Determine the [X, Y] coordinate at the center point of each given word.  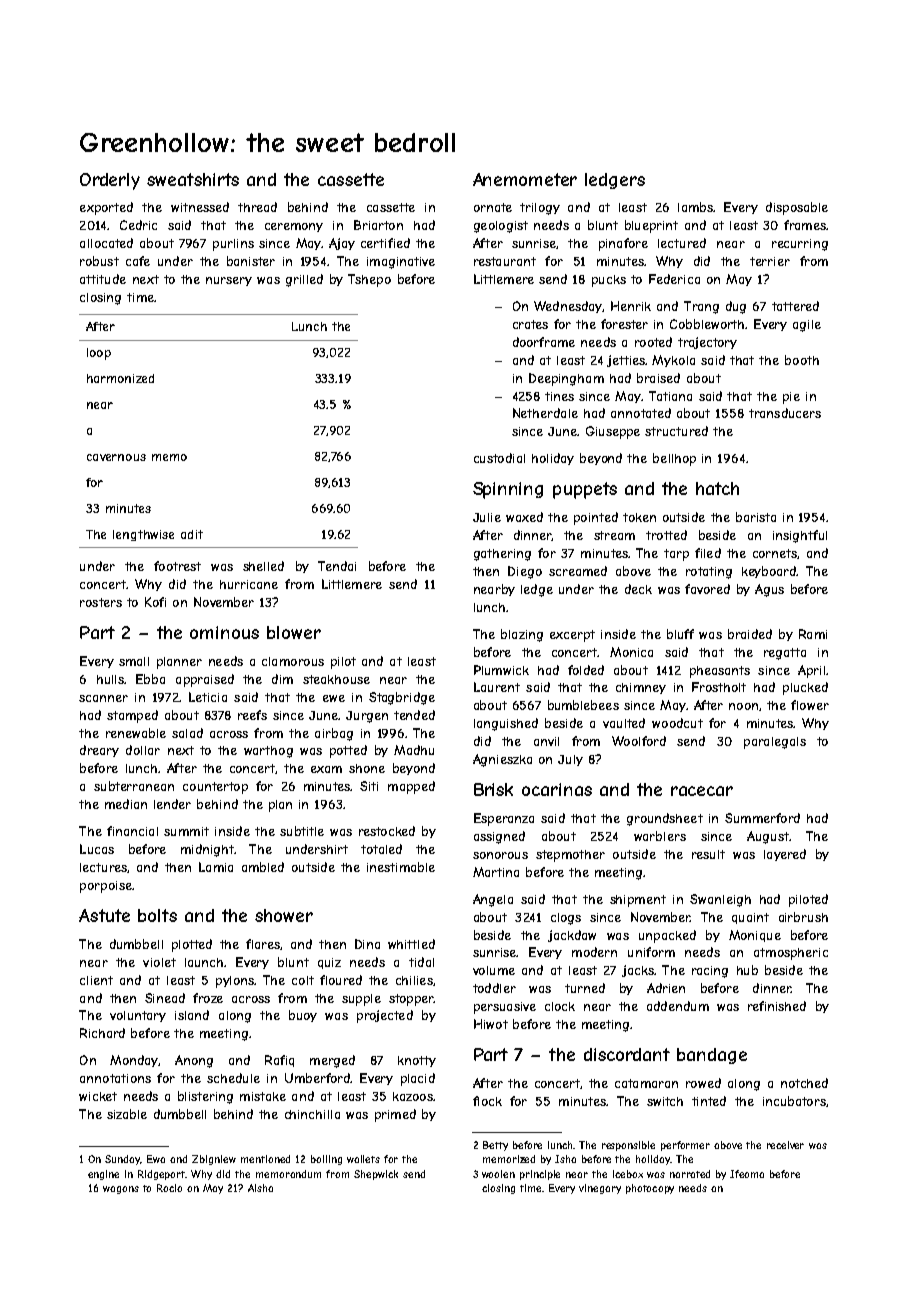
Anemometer [525, 179]
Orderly [110, 181]
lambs [695, 207]
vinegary [600, 1189]
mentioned [265, 1159]
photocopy [650, 1189]
